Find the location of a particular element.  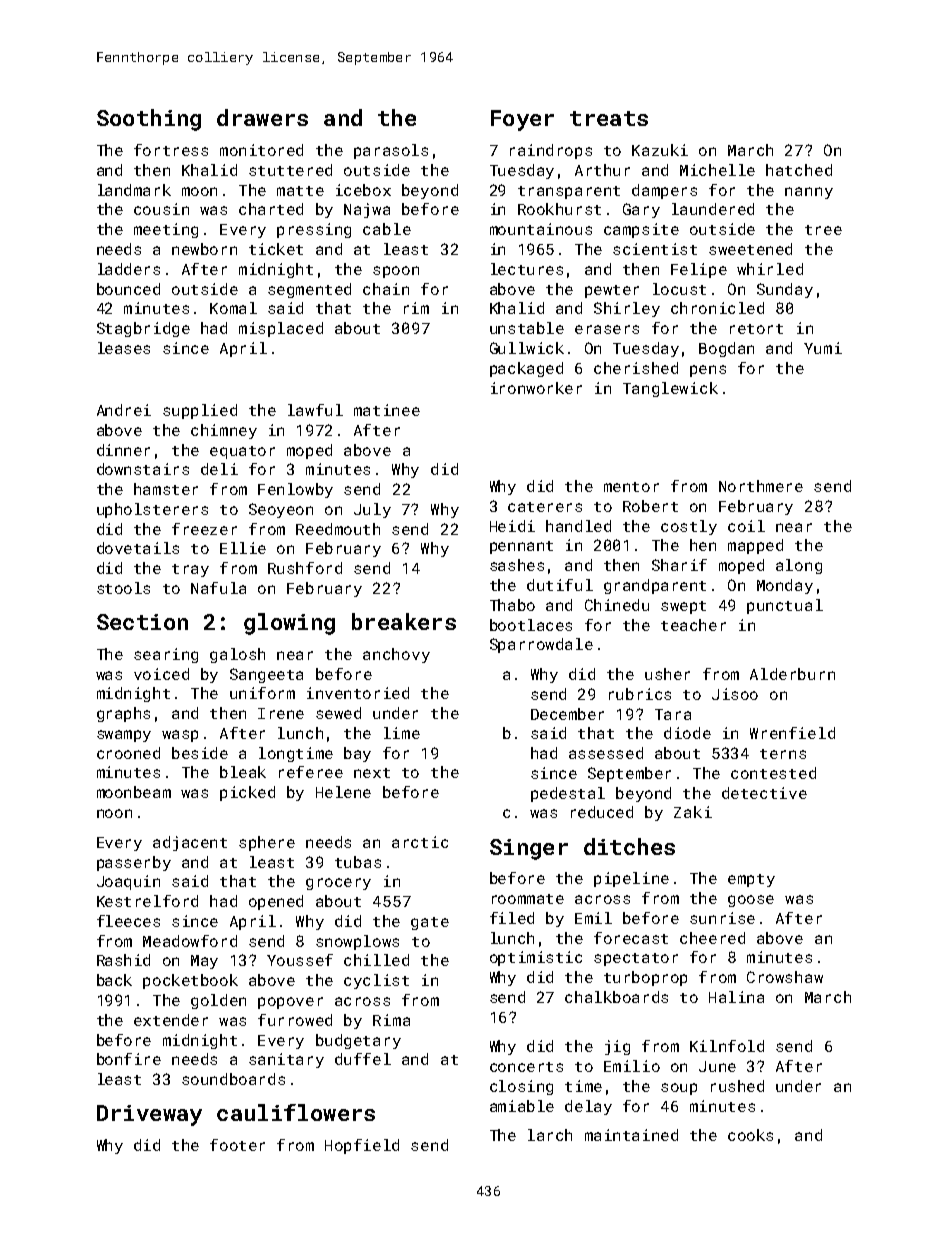

treats is located at coordinates (609, 118).
